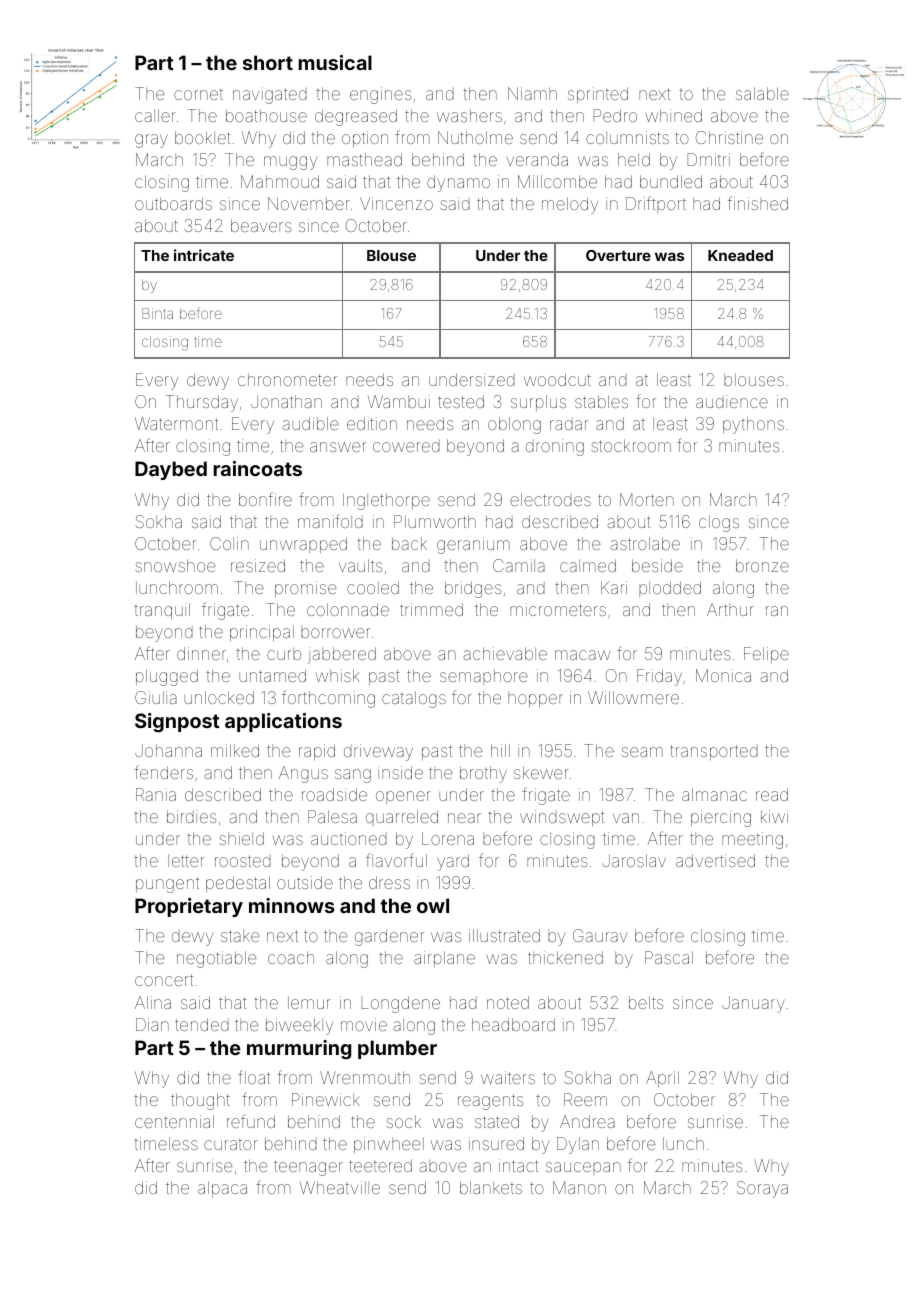 This screenshot has height=1314, width=924. What do you see at coordinates (202, 1024) in the screenshot?
I see `tended` at bounding box center [202, 1024].
